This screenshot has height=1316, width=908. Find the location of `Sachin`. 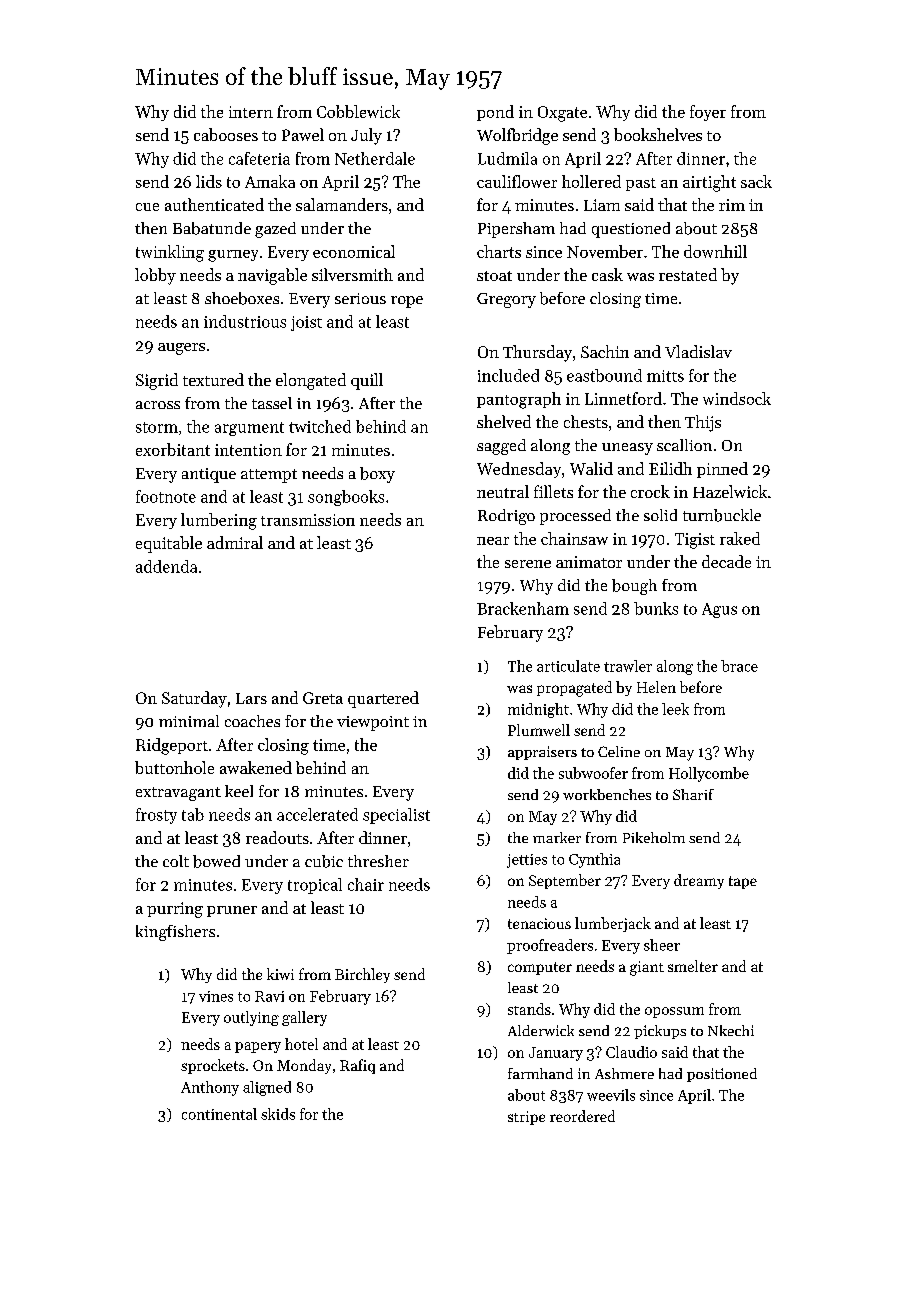

Sachin is located at coordinates (605, 351).
